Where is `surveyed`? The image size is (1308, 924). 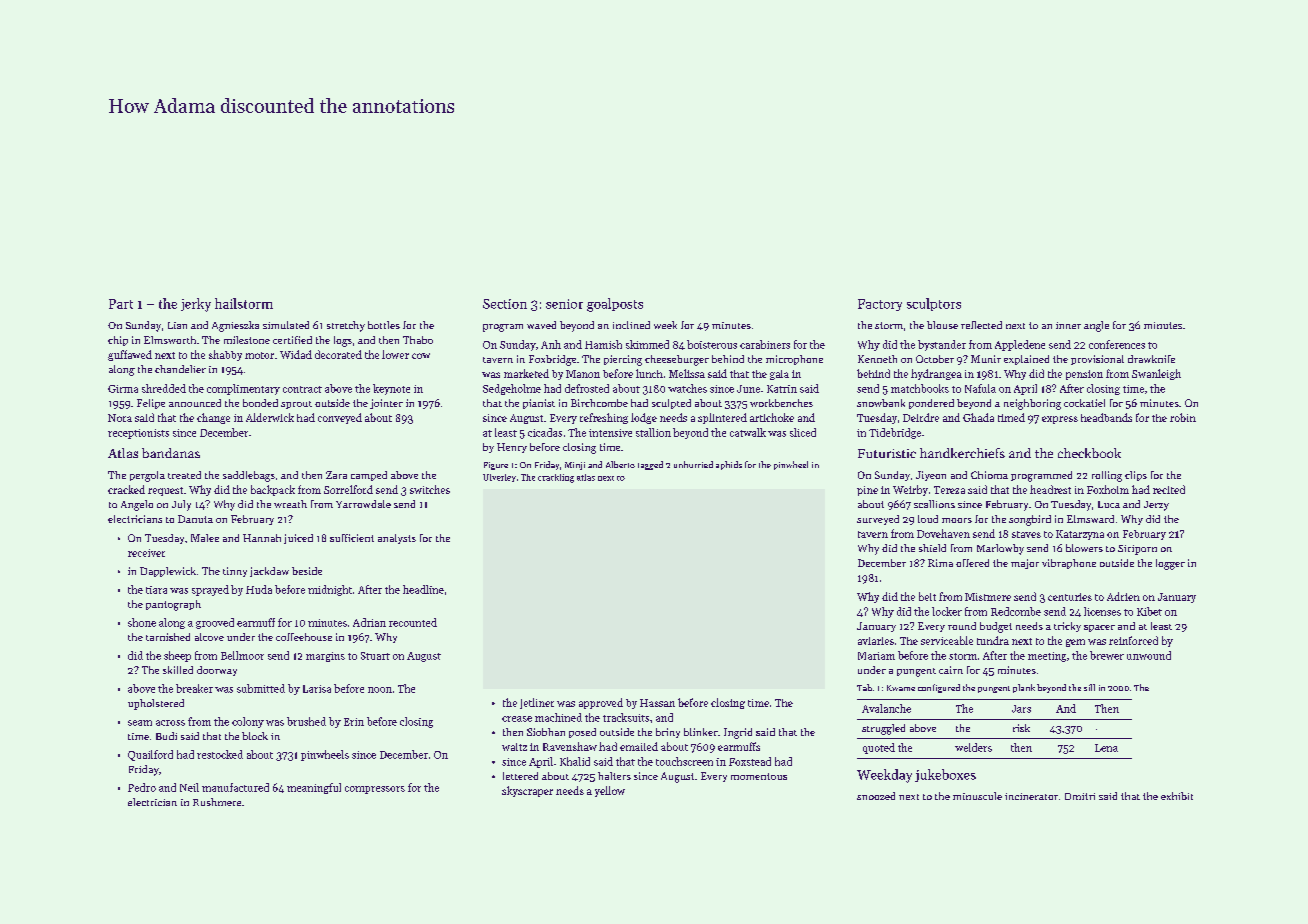 surveyed is located at coordinates (878, 520).
